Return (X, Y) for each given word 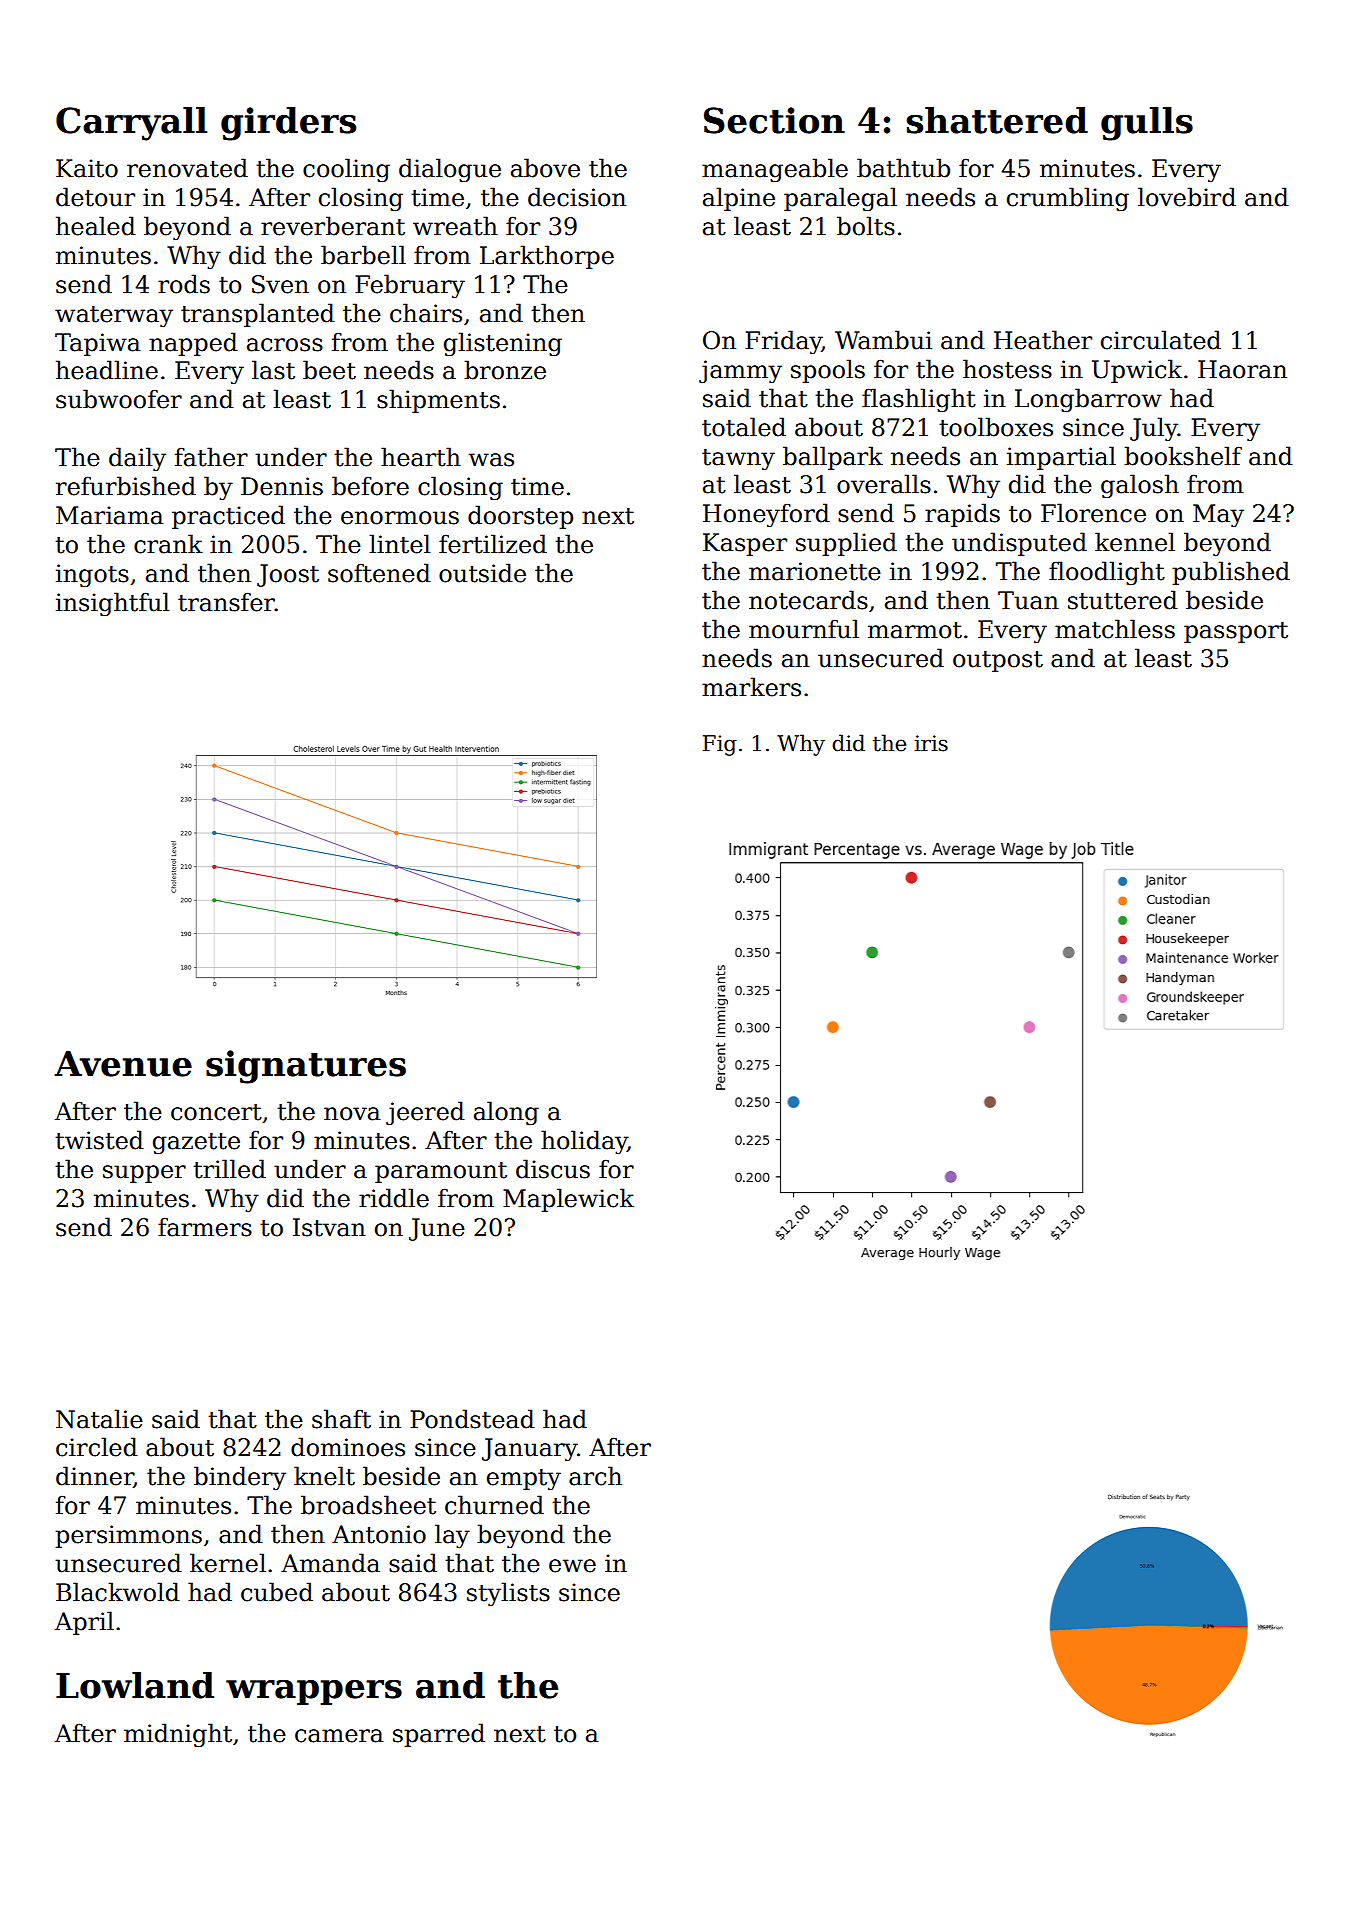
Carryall (131, 124)
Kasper (745, 544)
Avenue (123, 1064)
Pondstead (472, 1419)
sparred (439, 1735)
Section (774, 120)
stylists (508, 1594)
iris (931, 743)
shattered (997, 120)
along (506, 1113)
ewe (572, 1566)
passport (1236, 632)
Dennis (282, 486)
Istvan (329, 1227)
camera (339, 1736)
